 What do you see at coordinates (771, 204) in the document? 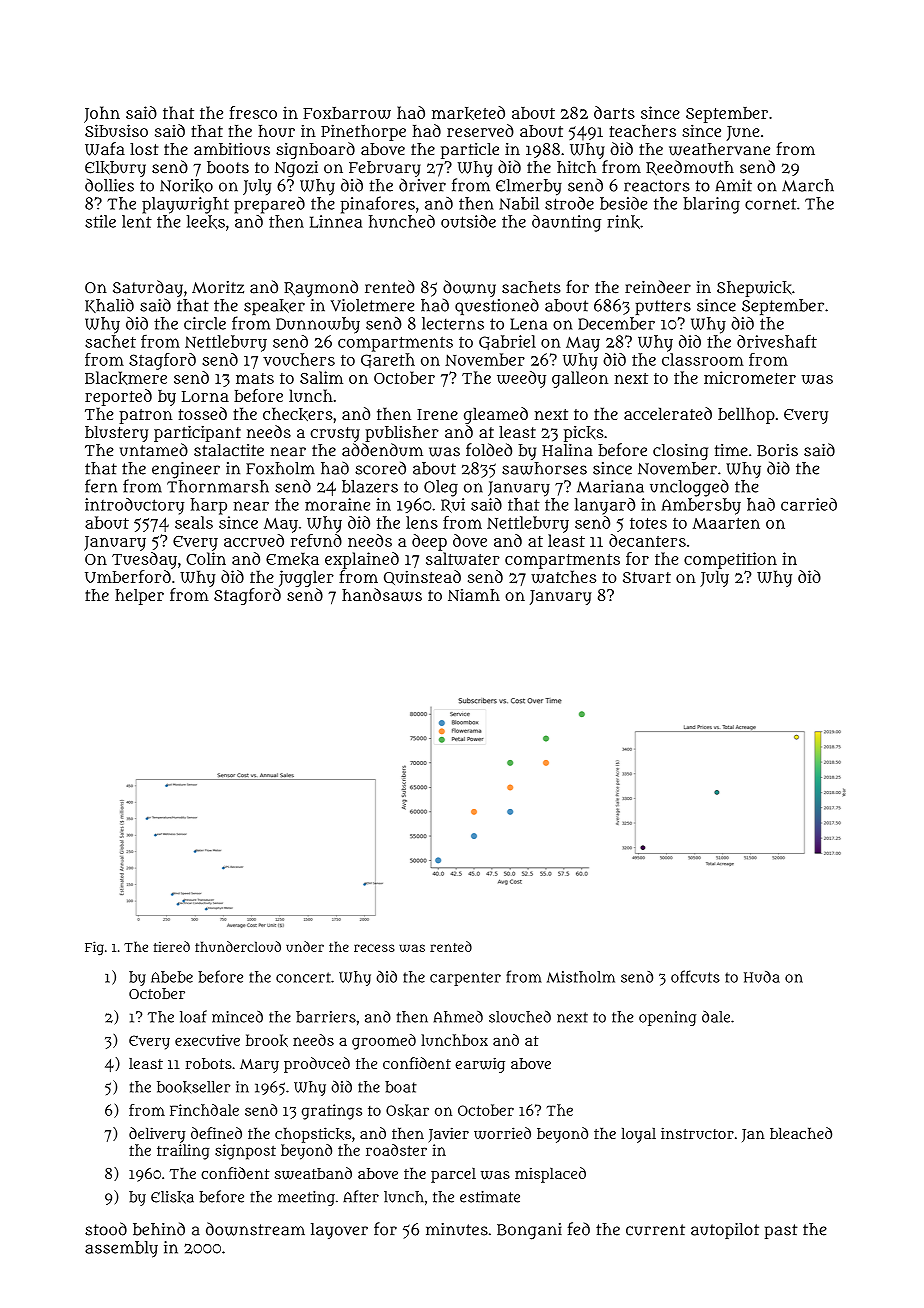
I see `cornet` at bounding box center [771, 204].
